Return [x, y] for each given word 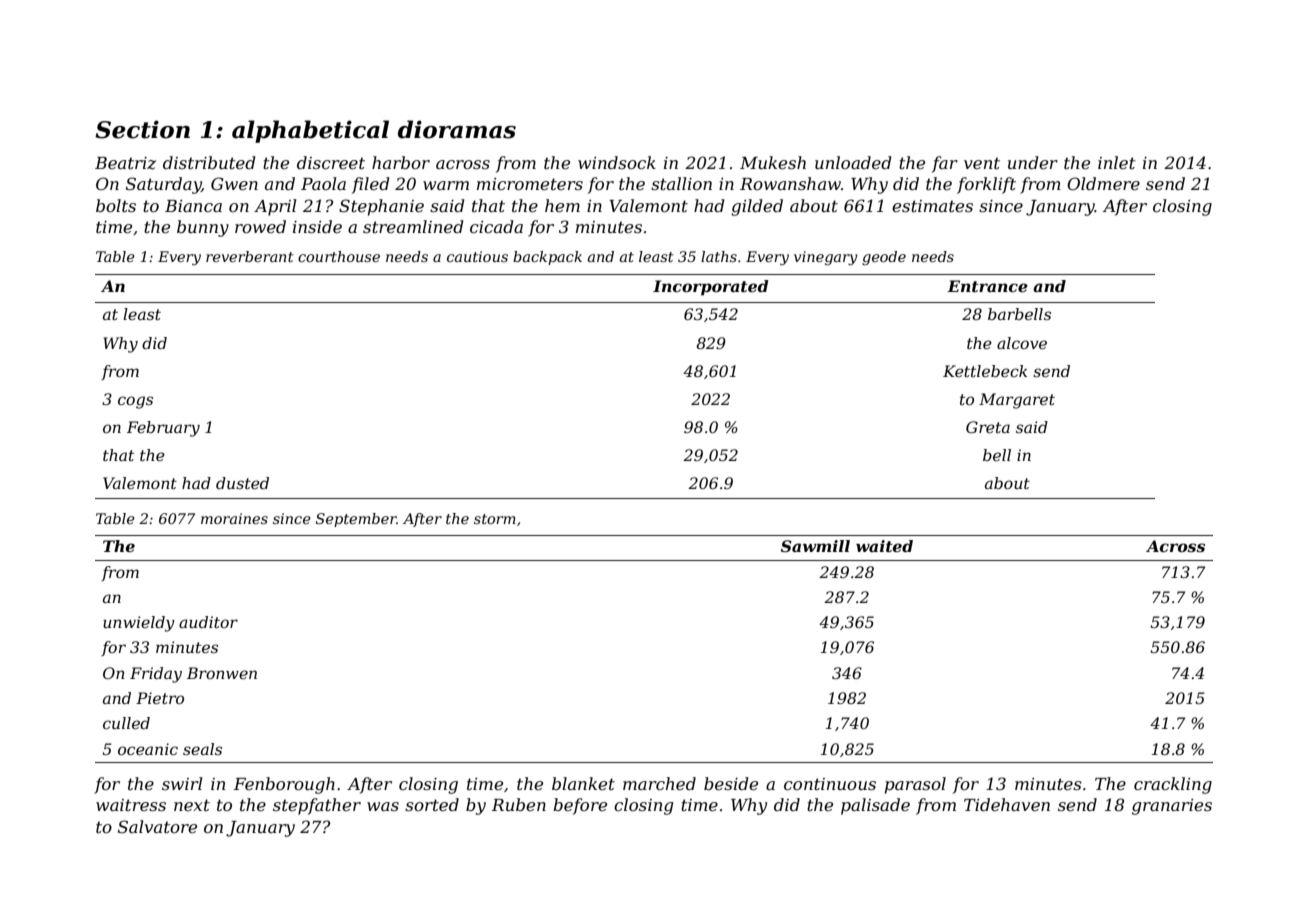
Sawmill [815, 546]
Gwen [234, 183]
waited [884, 546]
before [580, 806]
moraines [234, 518]
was [383, 806]
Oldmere [1103, 183]
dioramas [457, 129]
